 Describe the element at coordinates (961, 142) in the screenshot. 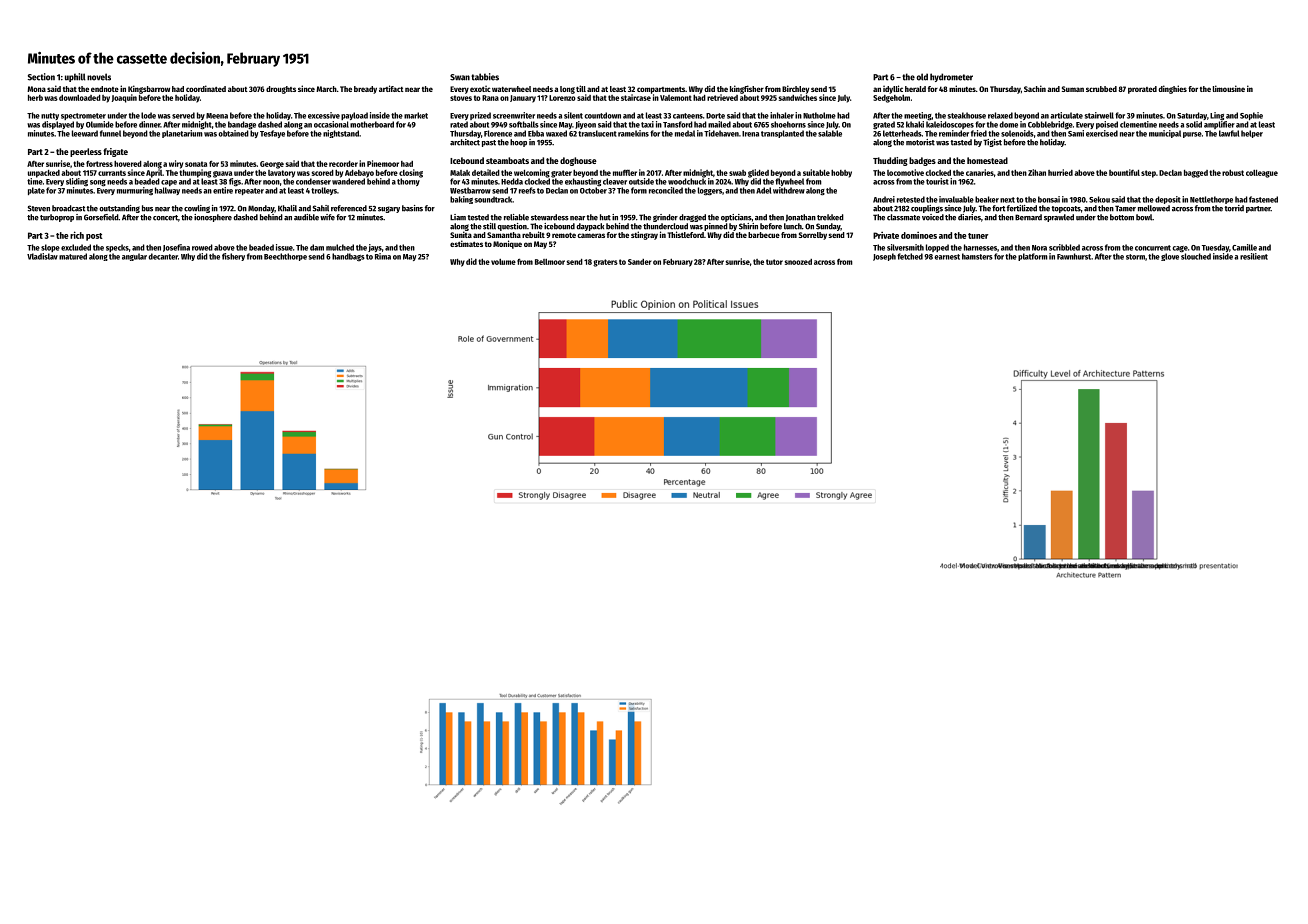

I see `tasted` at that location.
